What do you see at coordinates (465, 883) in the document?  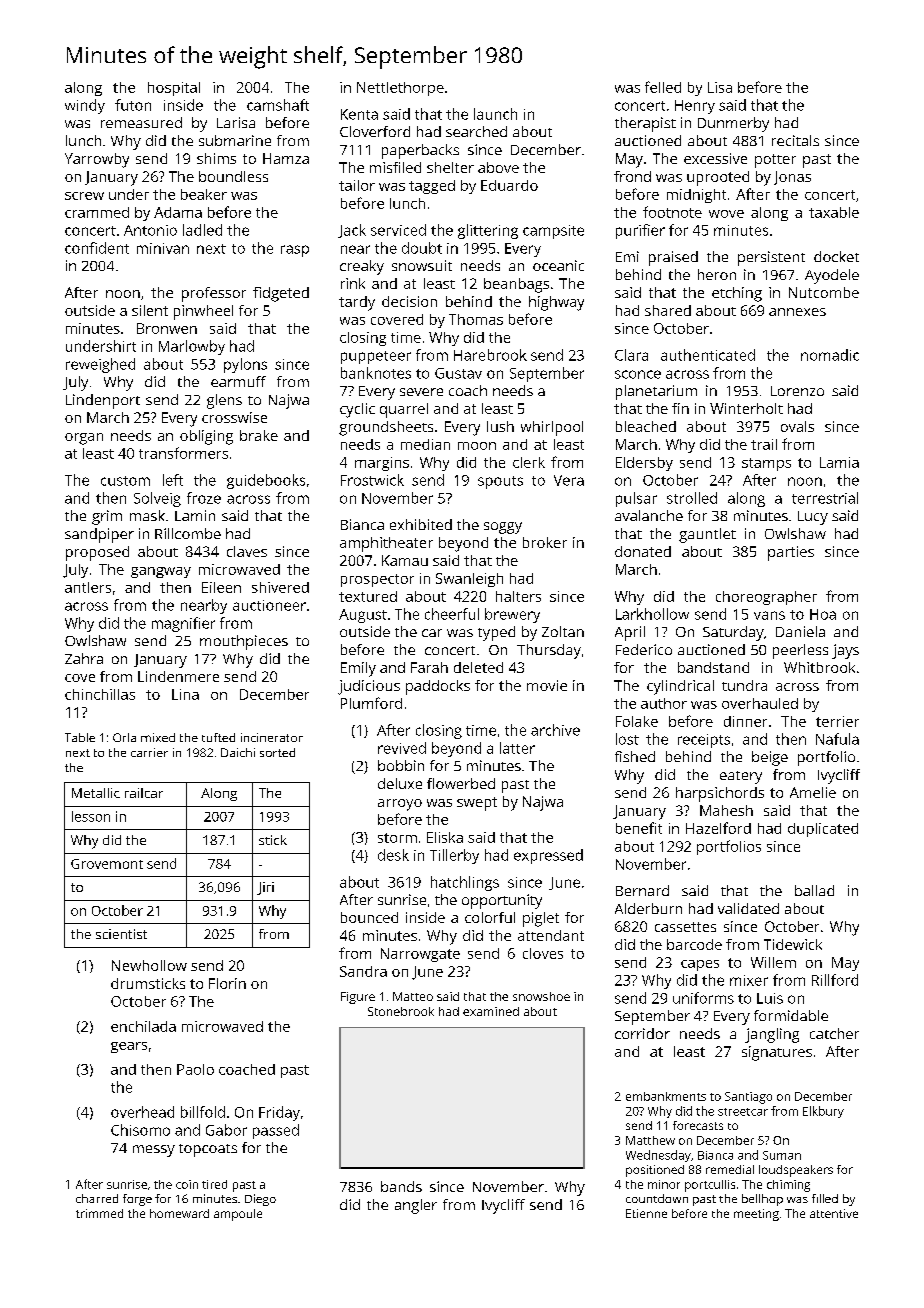 I see `hatchlings` at bounding box center [465, 883].
